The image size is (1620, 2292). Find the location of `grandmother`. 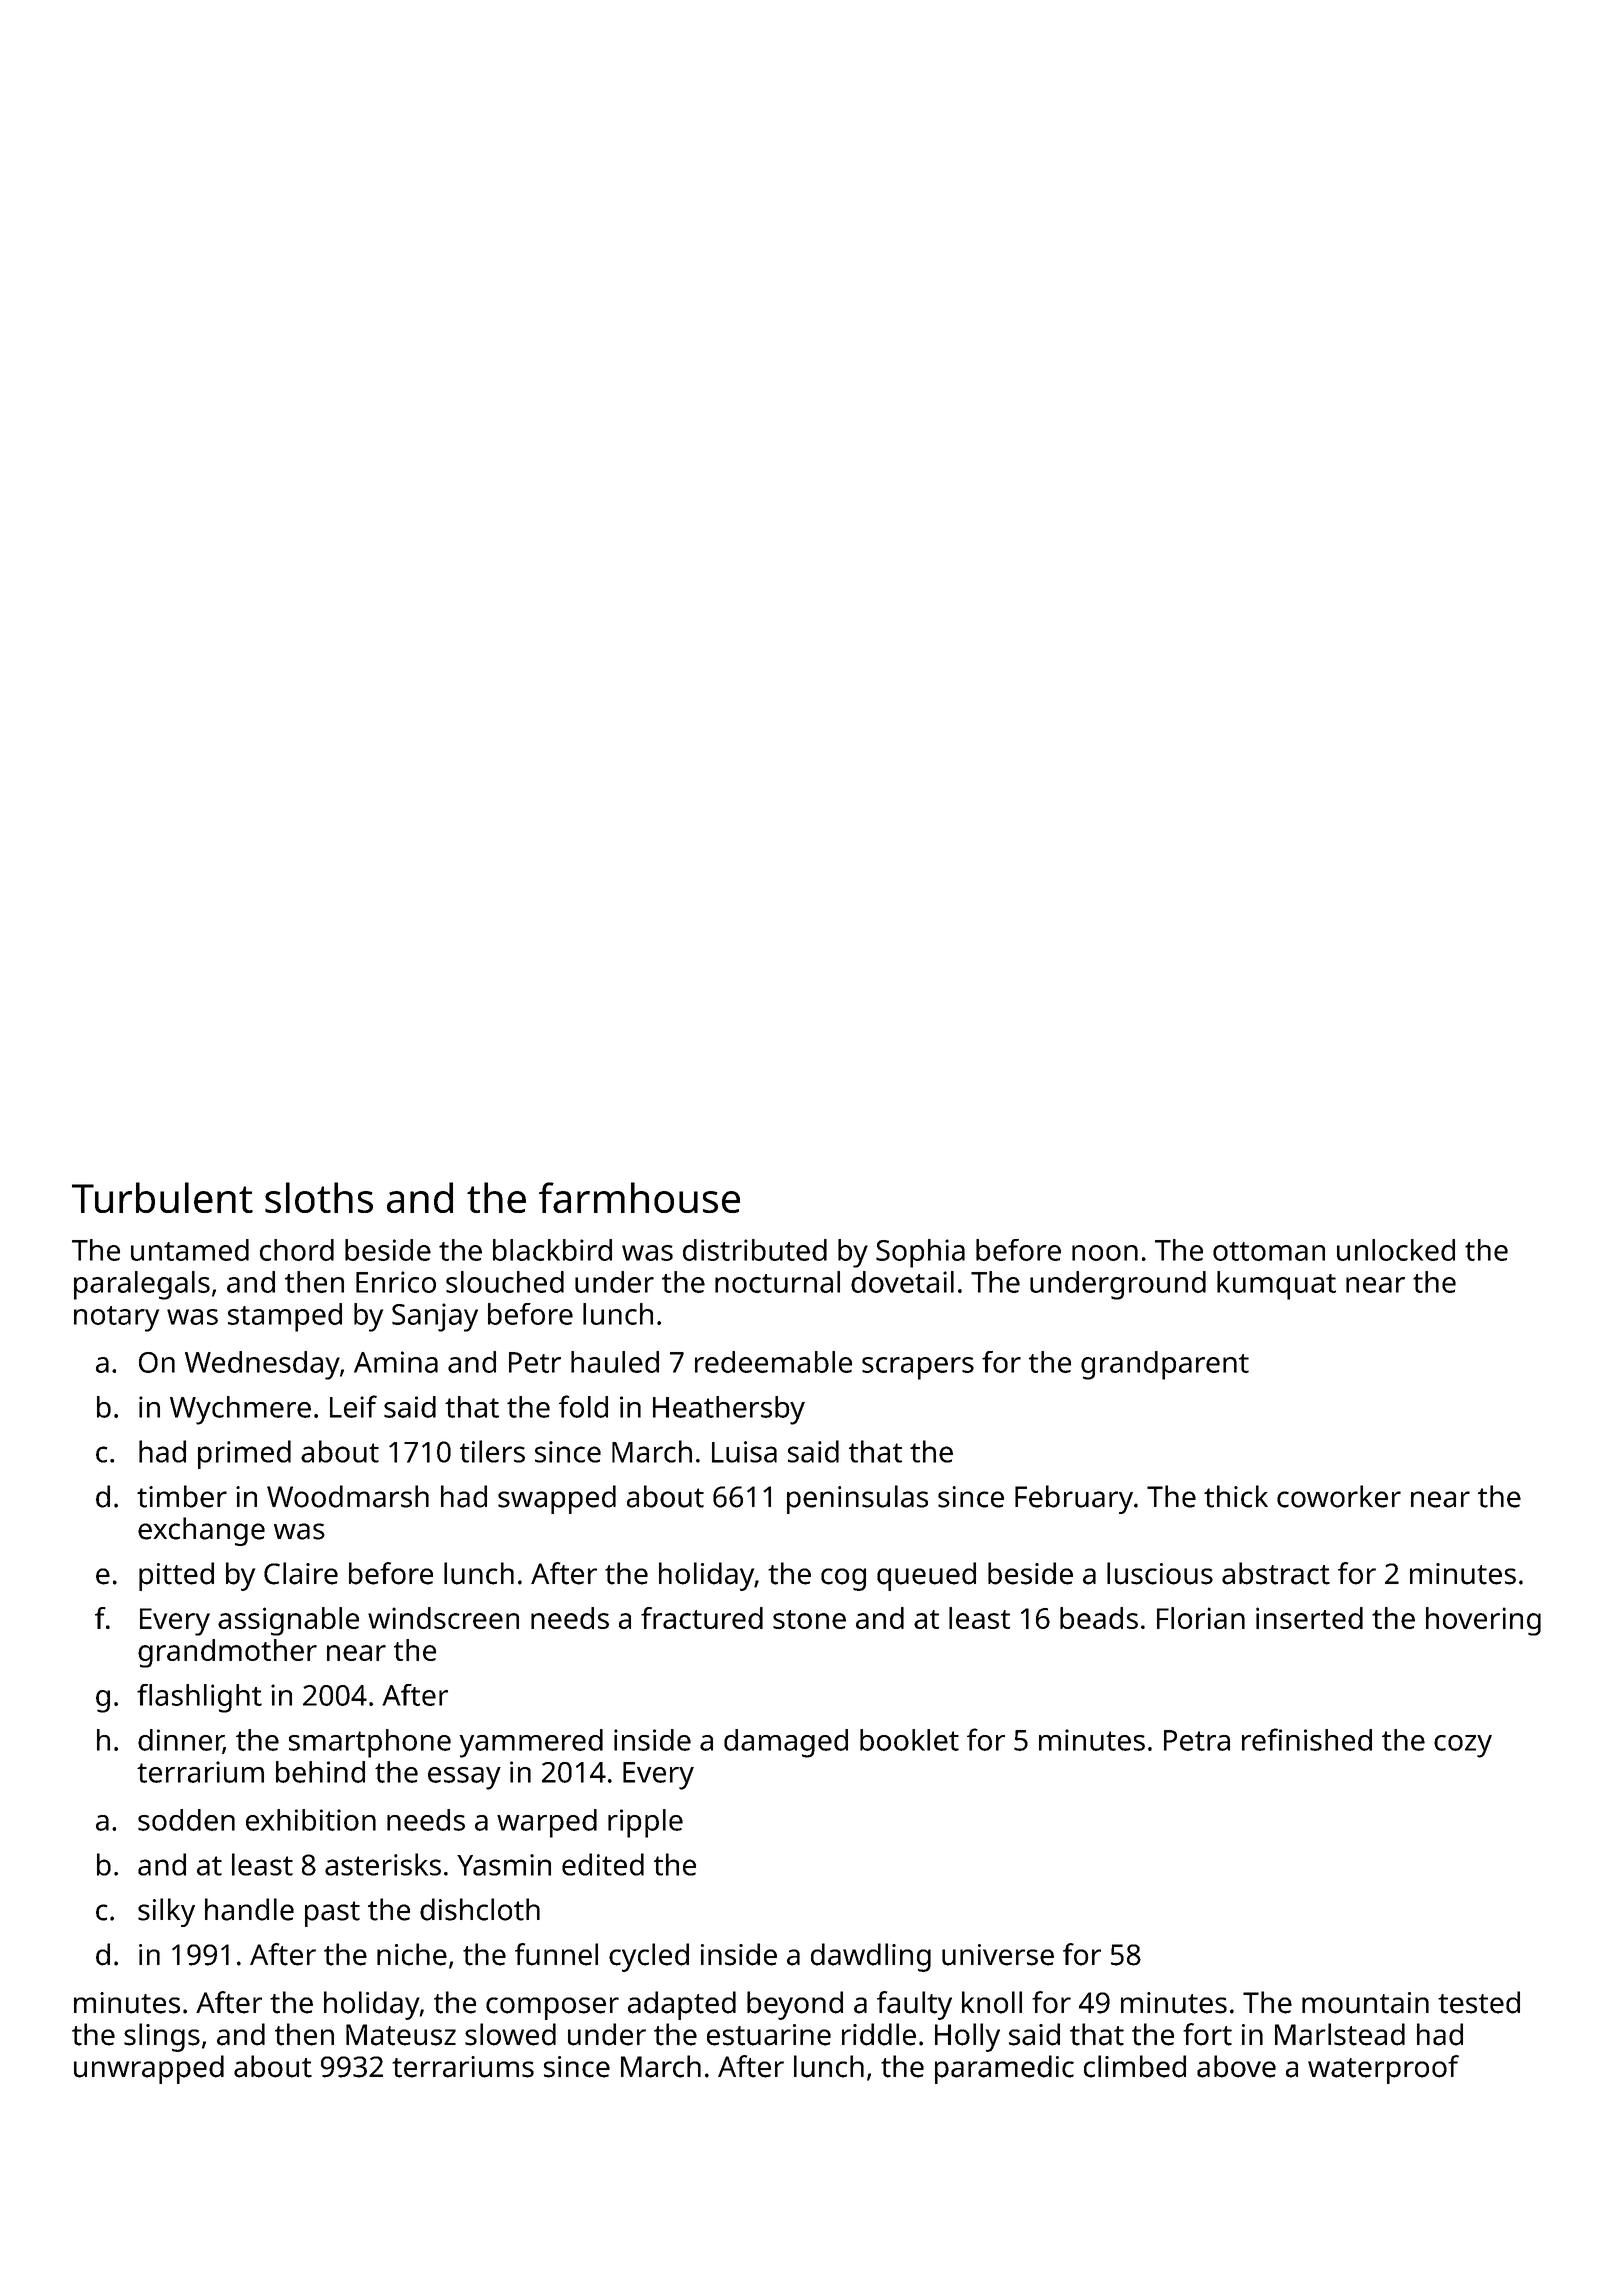

grandmother is located at coordinates (227, 1653).
